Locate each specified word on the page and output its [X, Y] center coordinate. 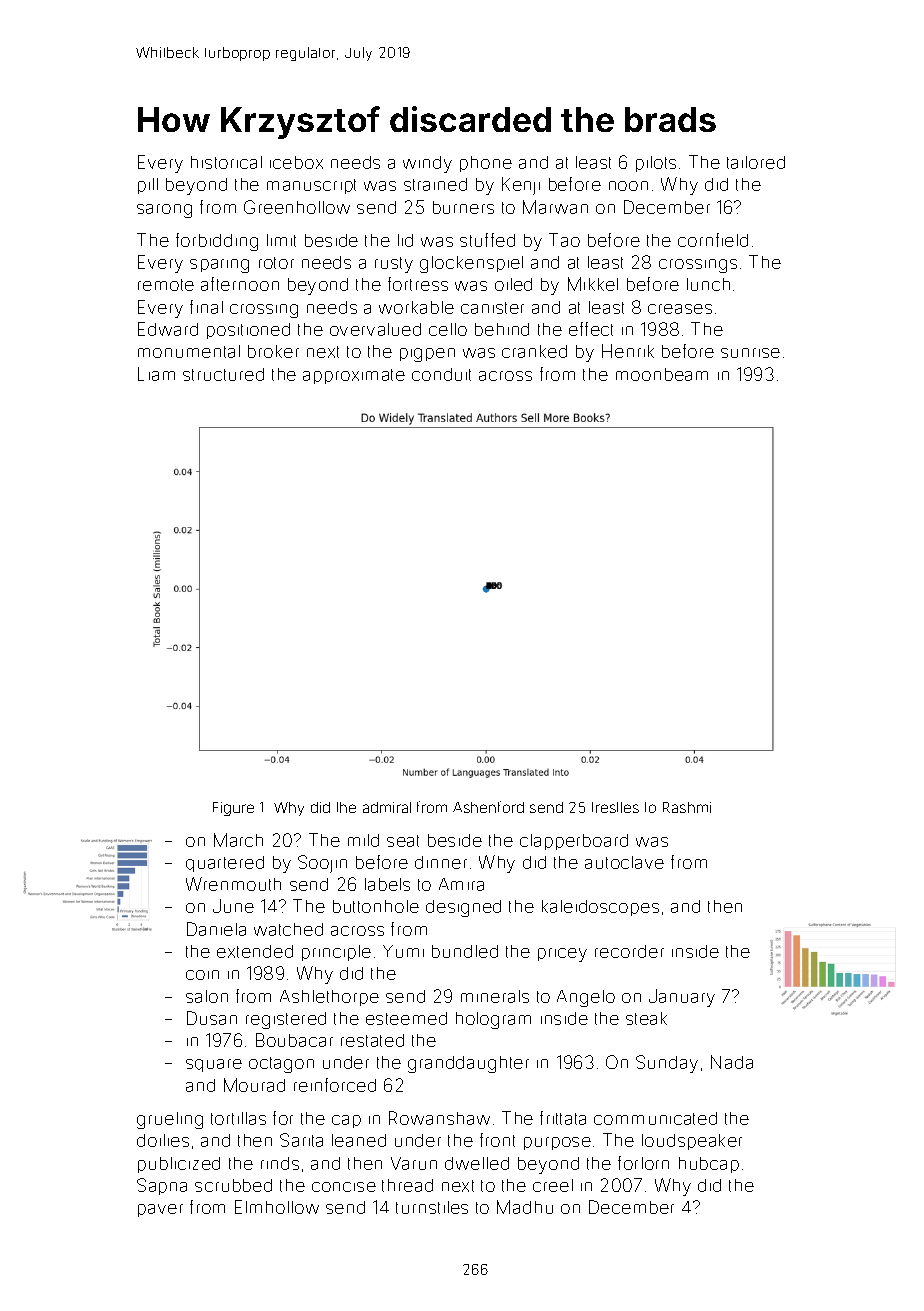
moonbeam [662, 374]
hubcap [709, 1165]
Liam [156, 374]
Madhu [525, 1207]
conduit [441, 374]
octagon [281, 1065]
